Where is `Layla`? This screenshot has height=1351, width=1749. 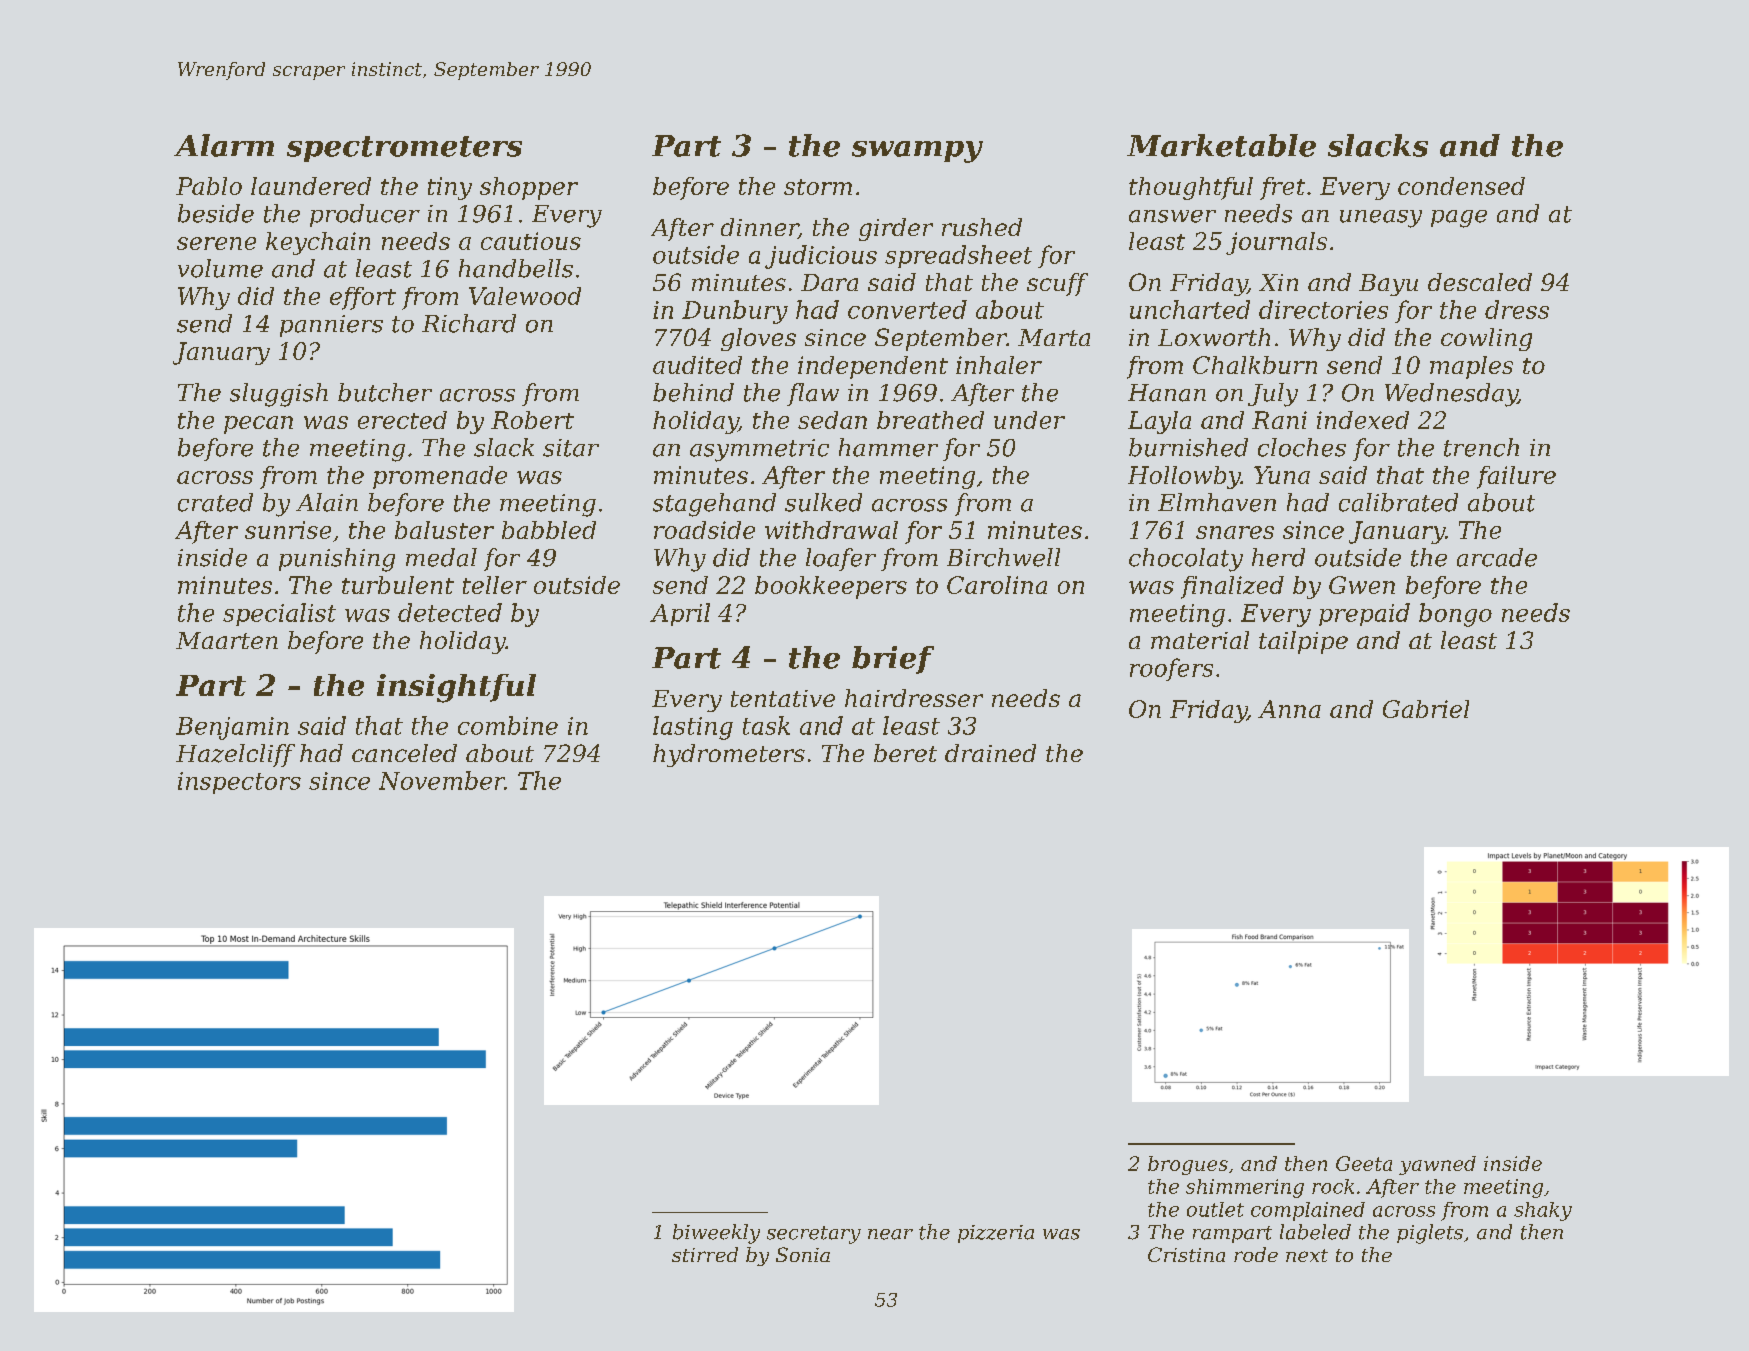 Layla is located at coordinates (1159, 422).
